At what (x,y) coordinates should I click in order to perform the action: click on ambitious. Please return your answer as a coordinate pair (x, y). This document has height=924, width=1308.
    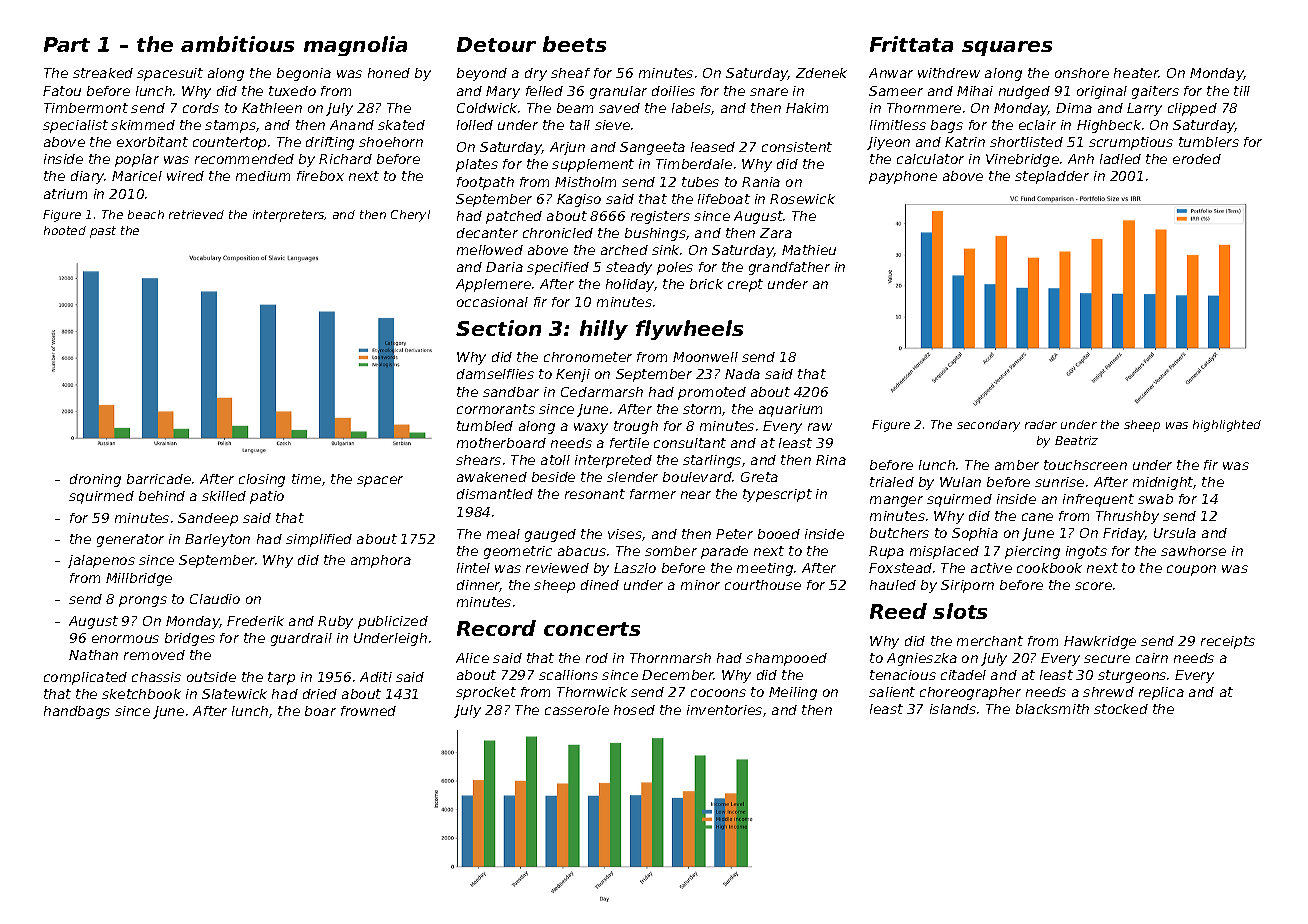
    Looking at the image, I should click on (237, 44).
